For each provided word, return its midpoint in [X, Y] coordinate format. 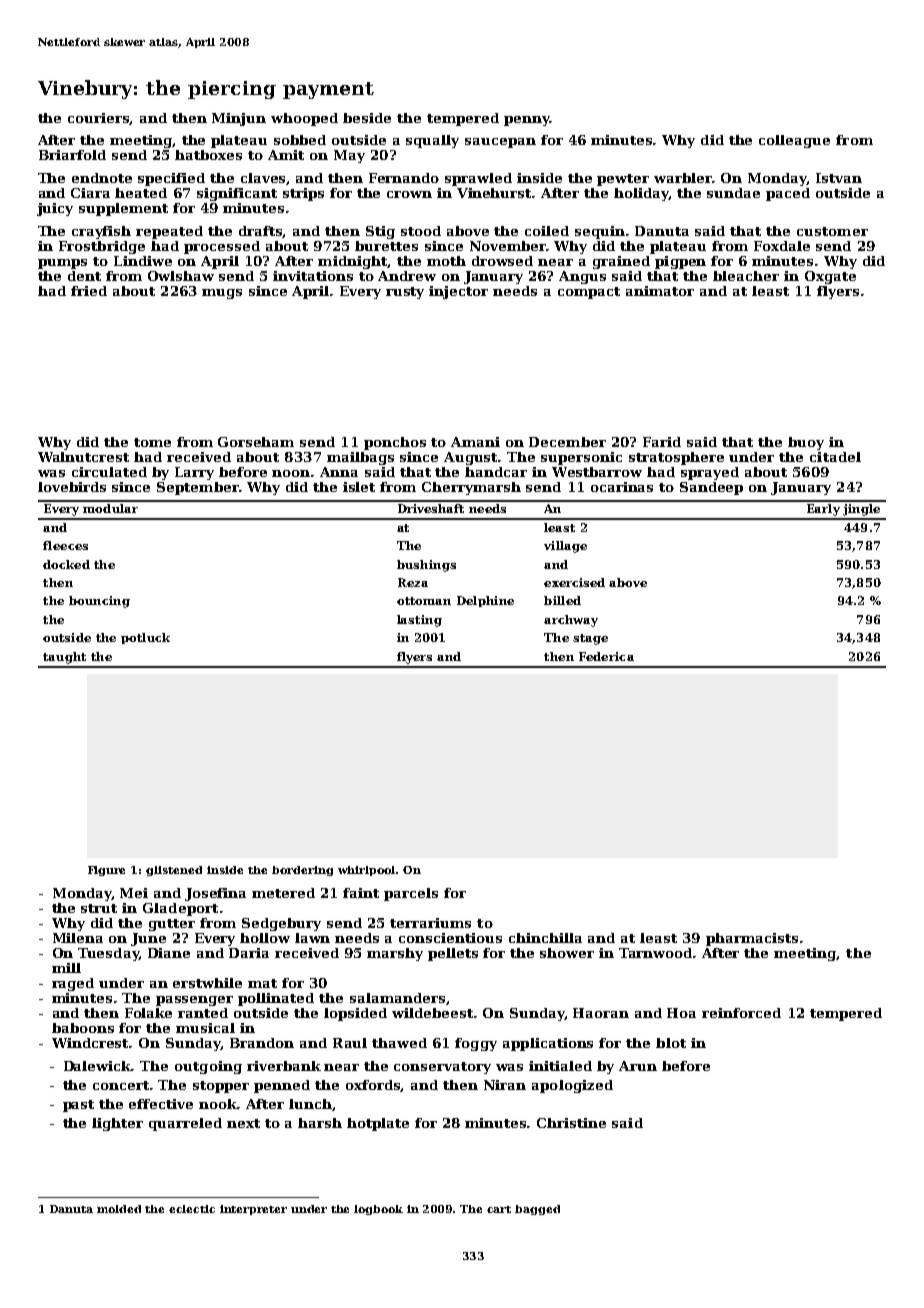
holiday [641, 194]
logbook [378, 1210]
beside [367, 118]
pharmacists [752, 939]
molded [119, 1209]
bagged [537, 1210]
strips [303, 194]
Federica [606, 656]
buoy [806, 443]
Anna [339, 472]
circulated [109, 472]
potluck [145, 638]
